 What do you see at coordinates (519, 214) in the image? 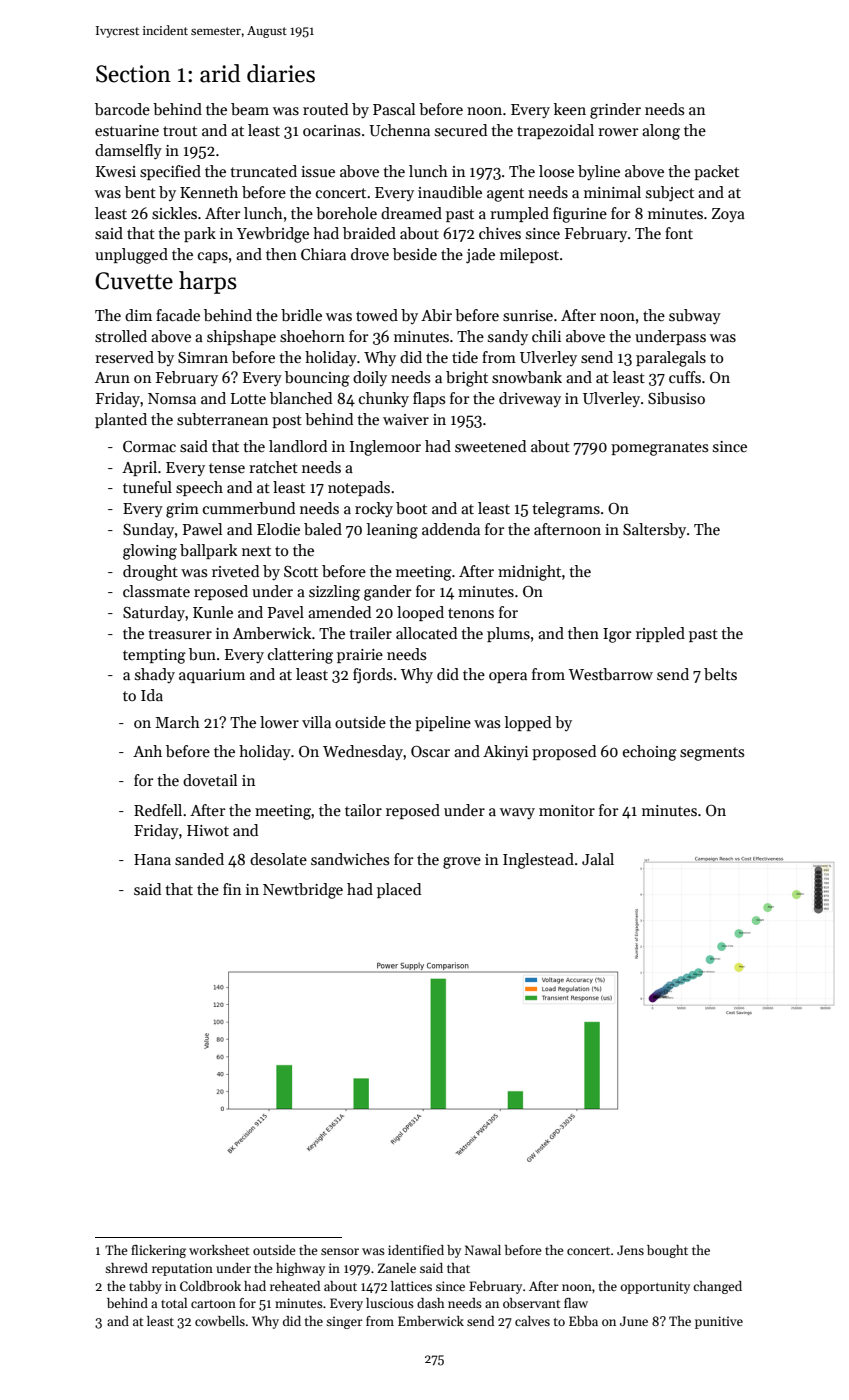
I see `rumpled` at bounding box center [519, 214].
